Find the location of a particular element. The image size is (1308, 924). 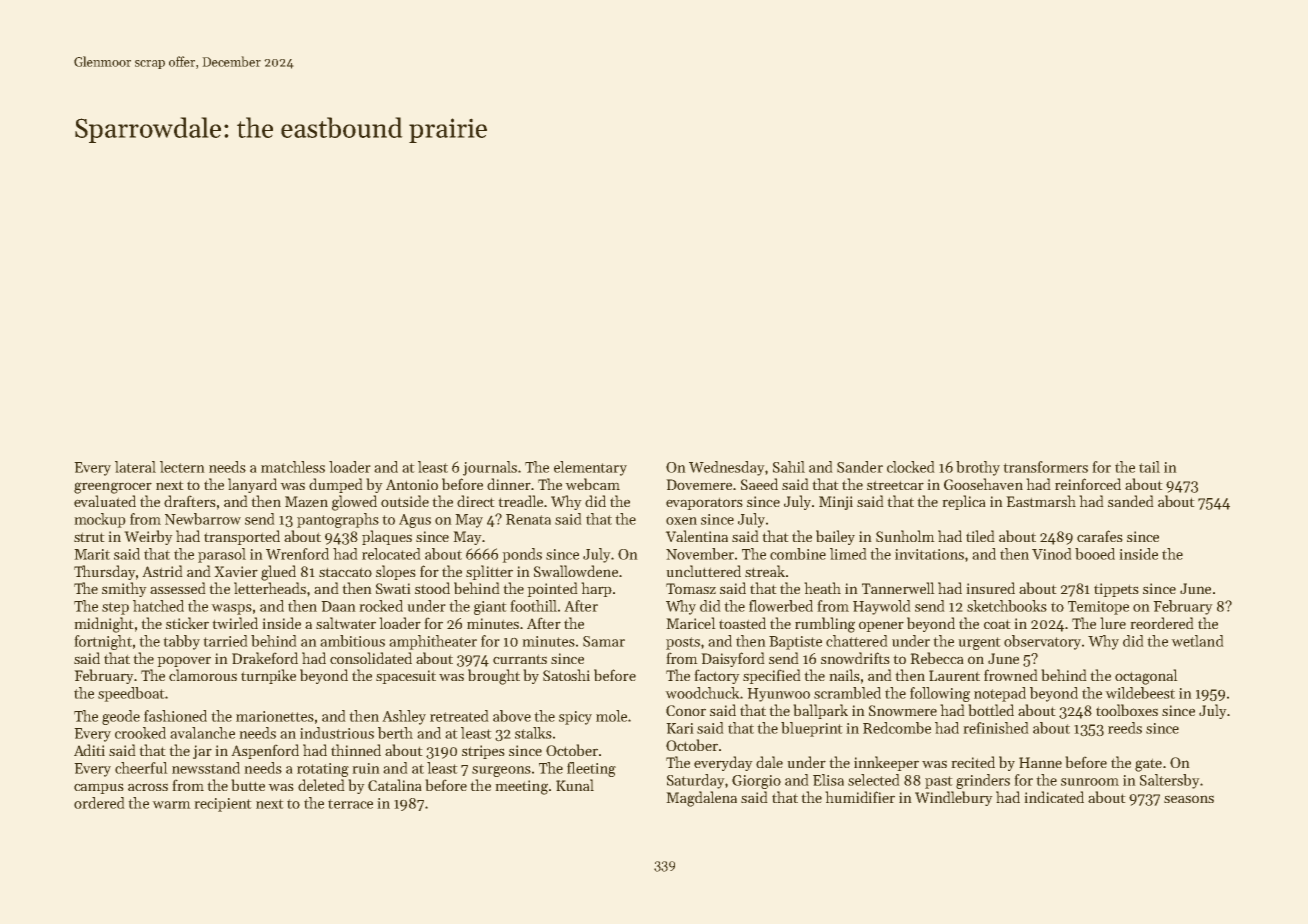

marionettes is located at coordinates (275, 716).
